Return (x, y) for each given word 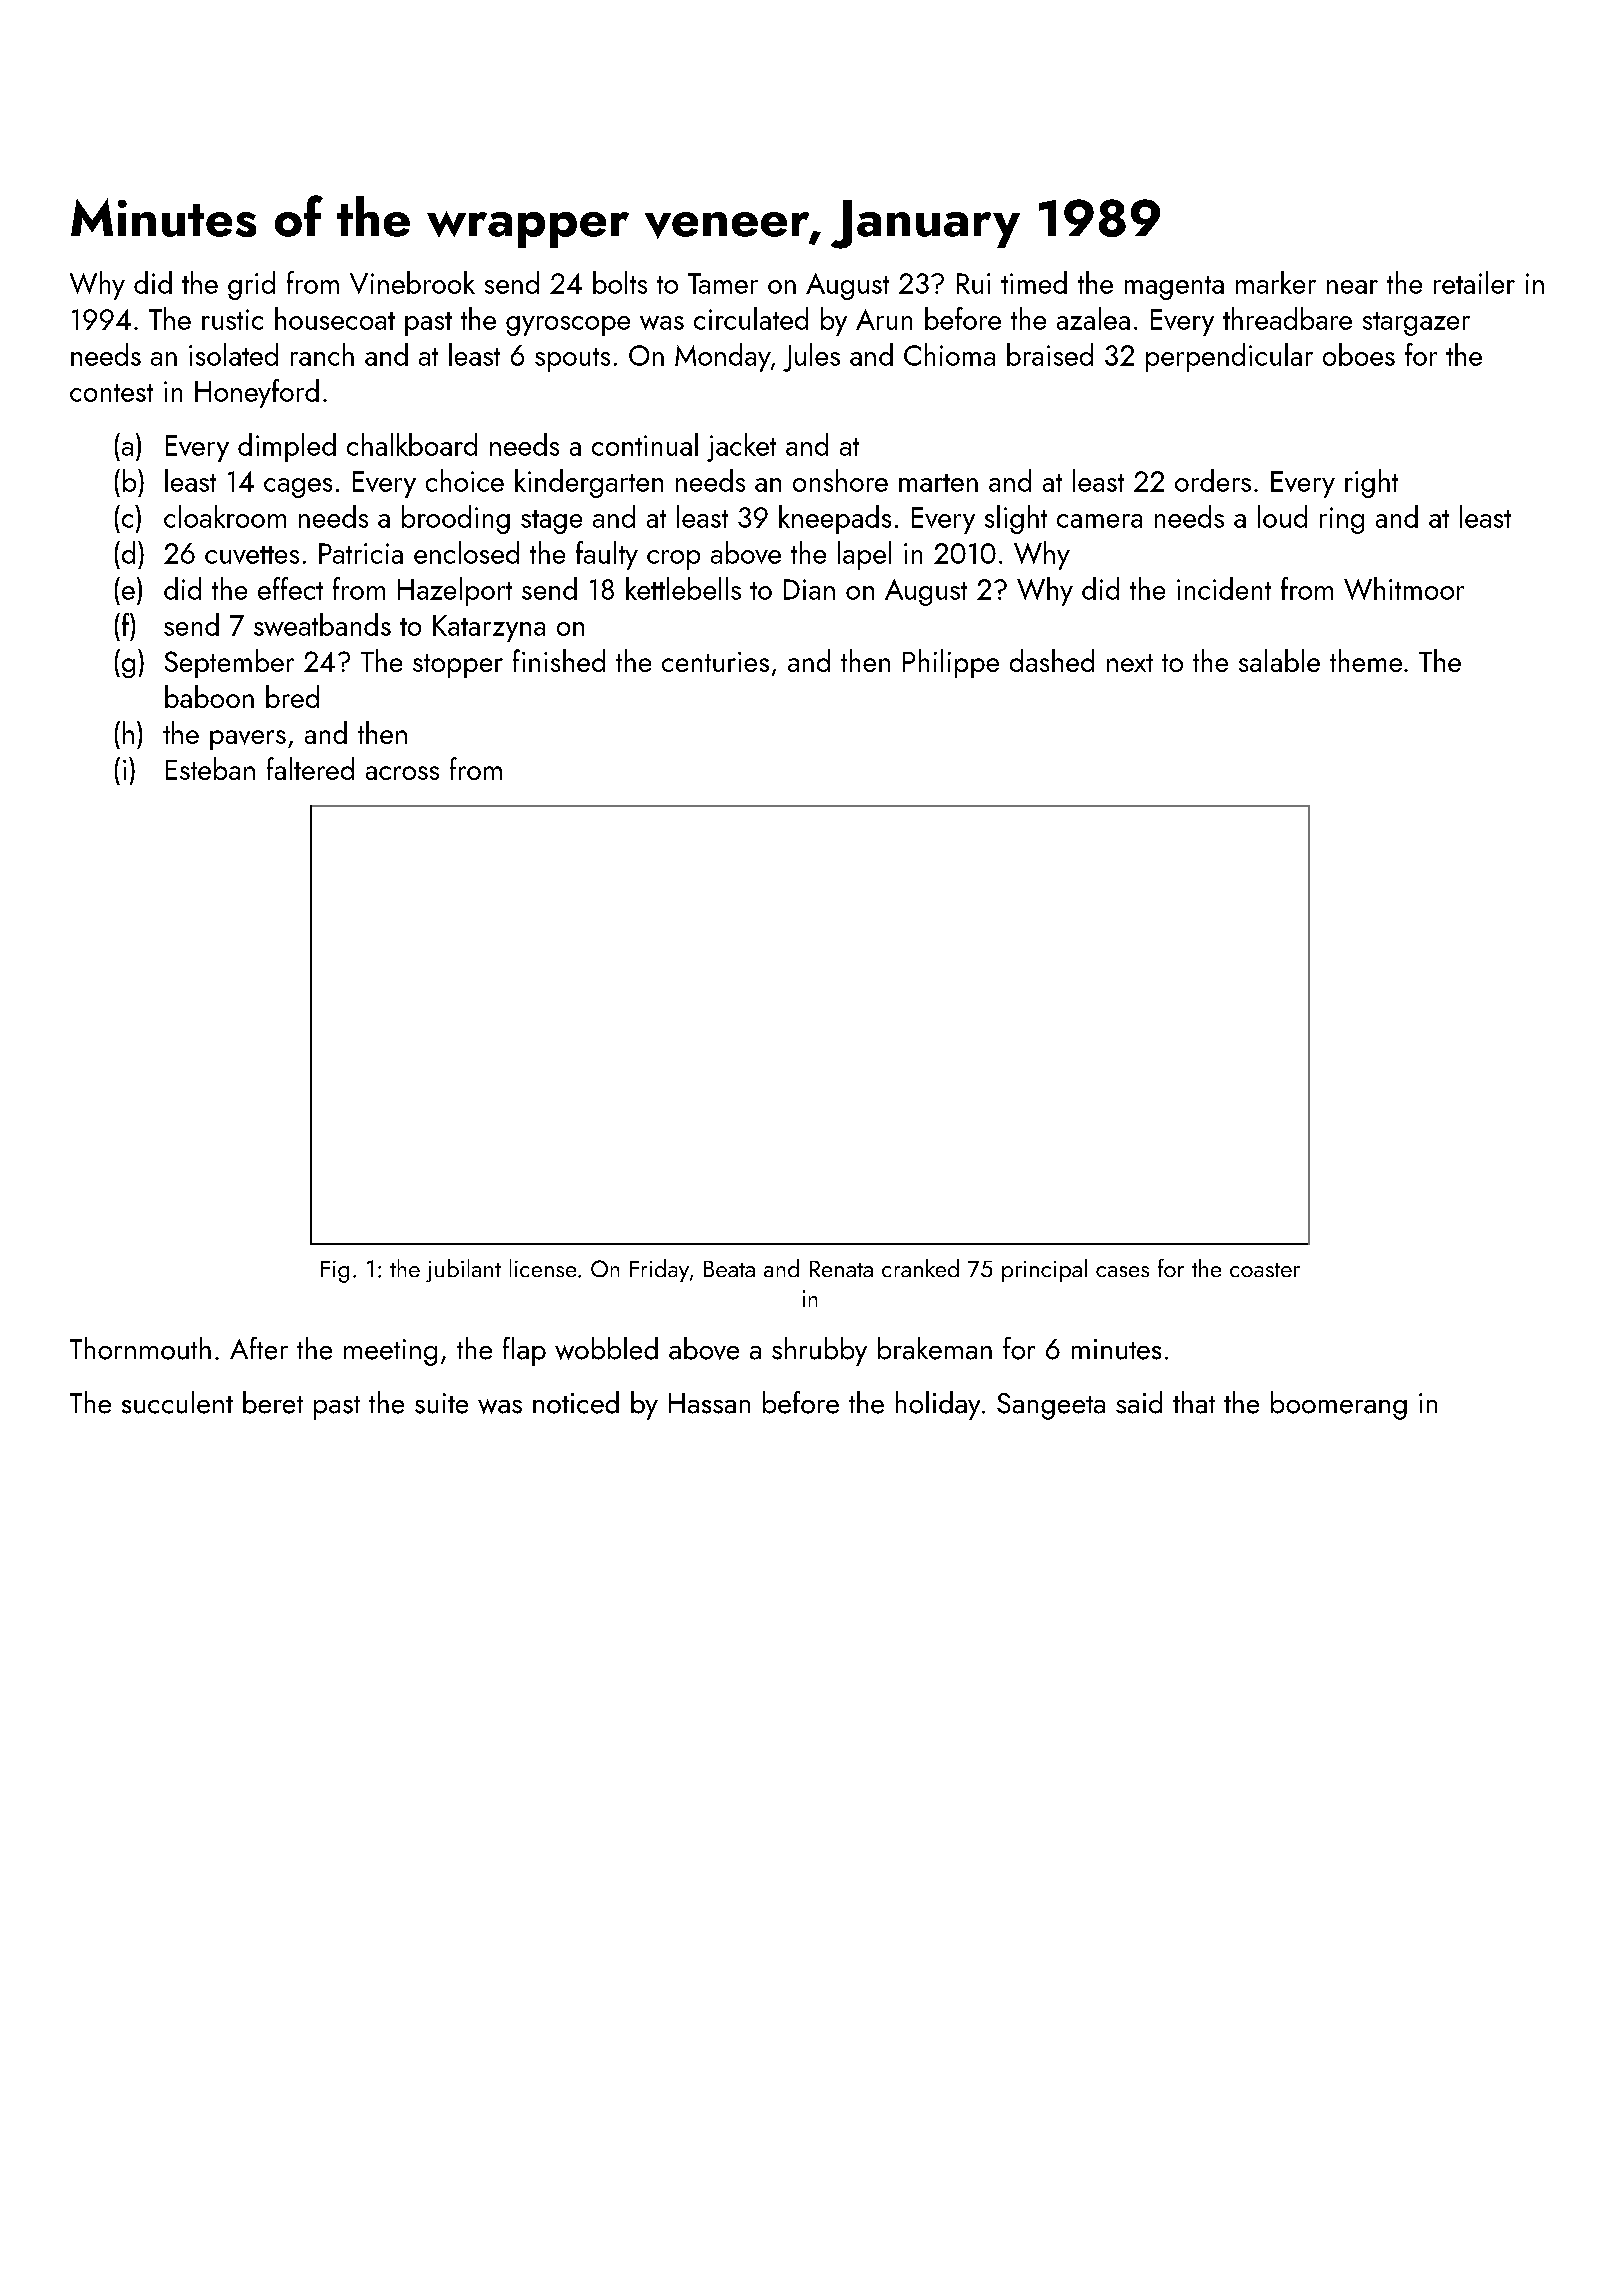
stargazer (1416, 324)
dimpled (287, 447)
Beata (729, 1269)
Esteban (210, 768)
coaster (1265, 1270)
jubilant (463, 1270)
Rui (973, 283)
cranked (920, 1268)
